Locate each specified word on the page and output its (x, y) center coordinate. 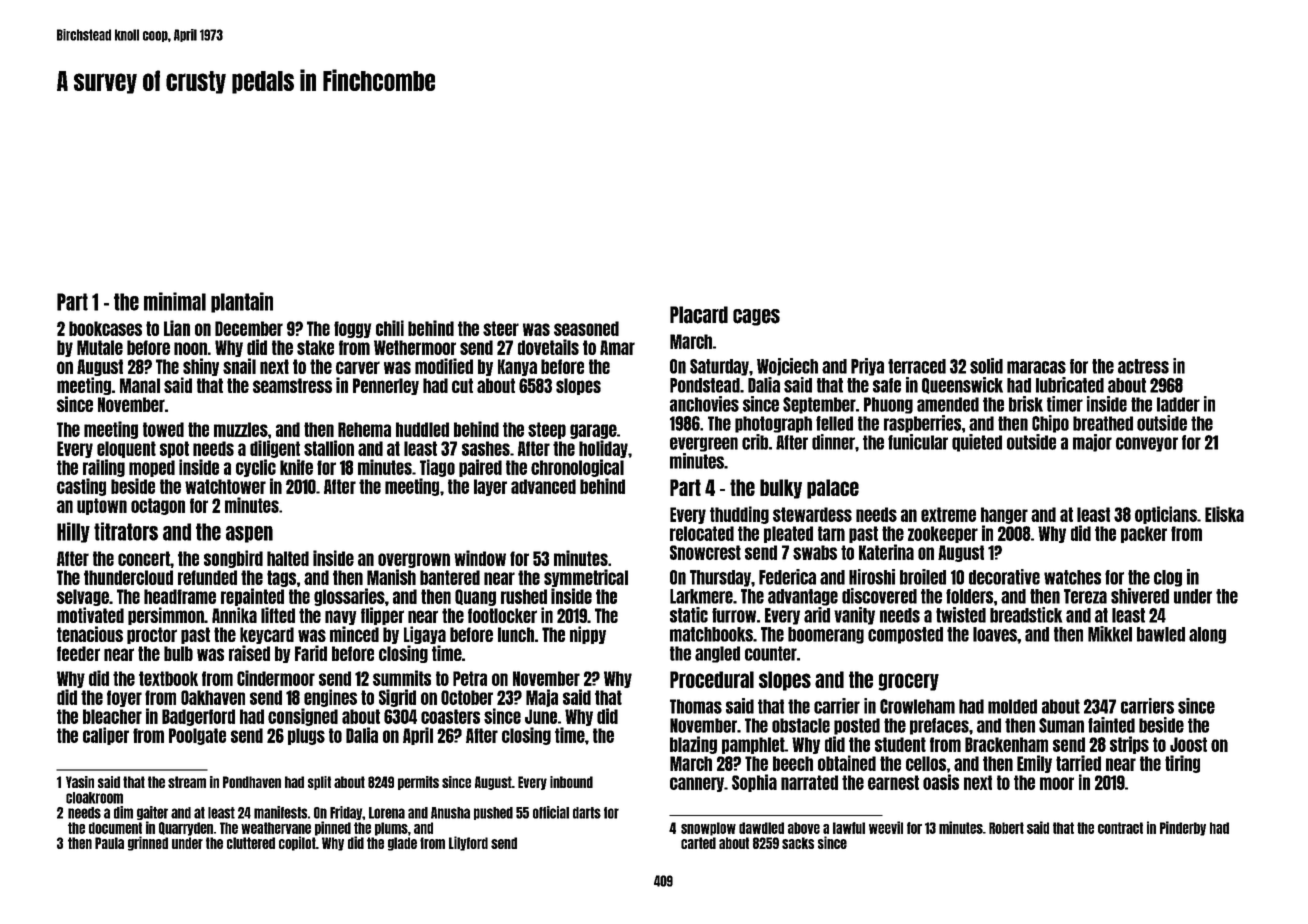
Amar (617, 347)
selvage (83, 597)
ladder (1178, 404)
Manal (140, 385)
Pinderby (1183, 828)
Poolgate (197, 736)
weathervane (276, 828)
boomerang (826, 635)
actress (1143, 366)
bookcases (105, 328)
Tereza (1085, 596)
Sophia (754, 783)
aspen (249, 534)
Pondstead (705, 385)
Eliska (1224, 514)
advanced (543, 486)
